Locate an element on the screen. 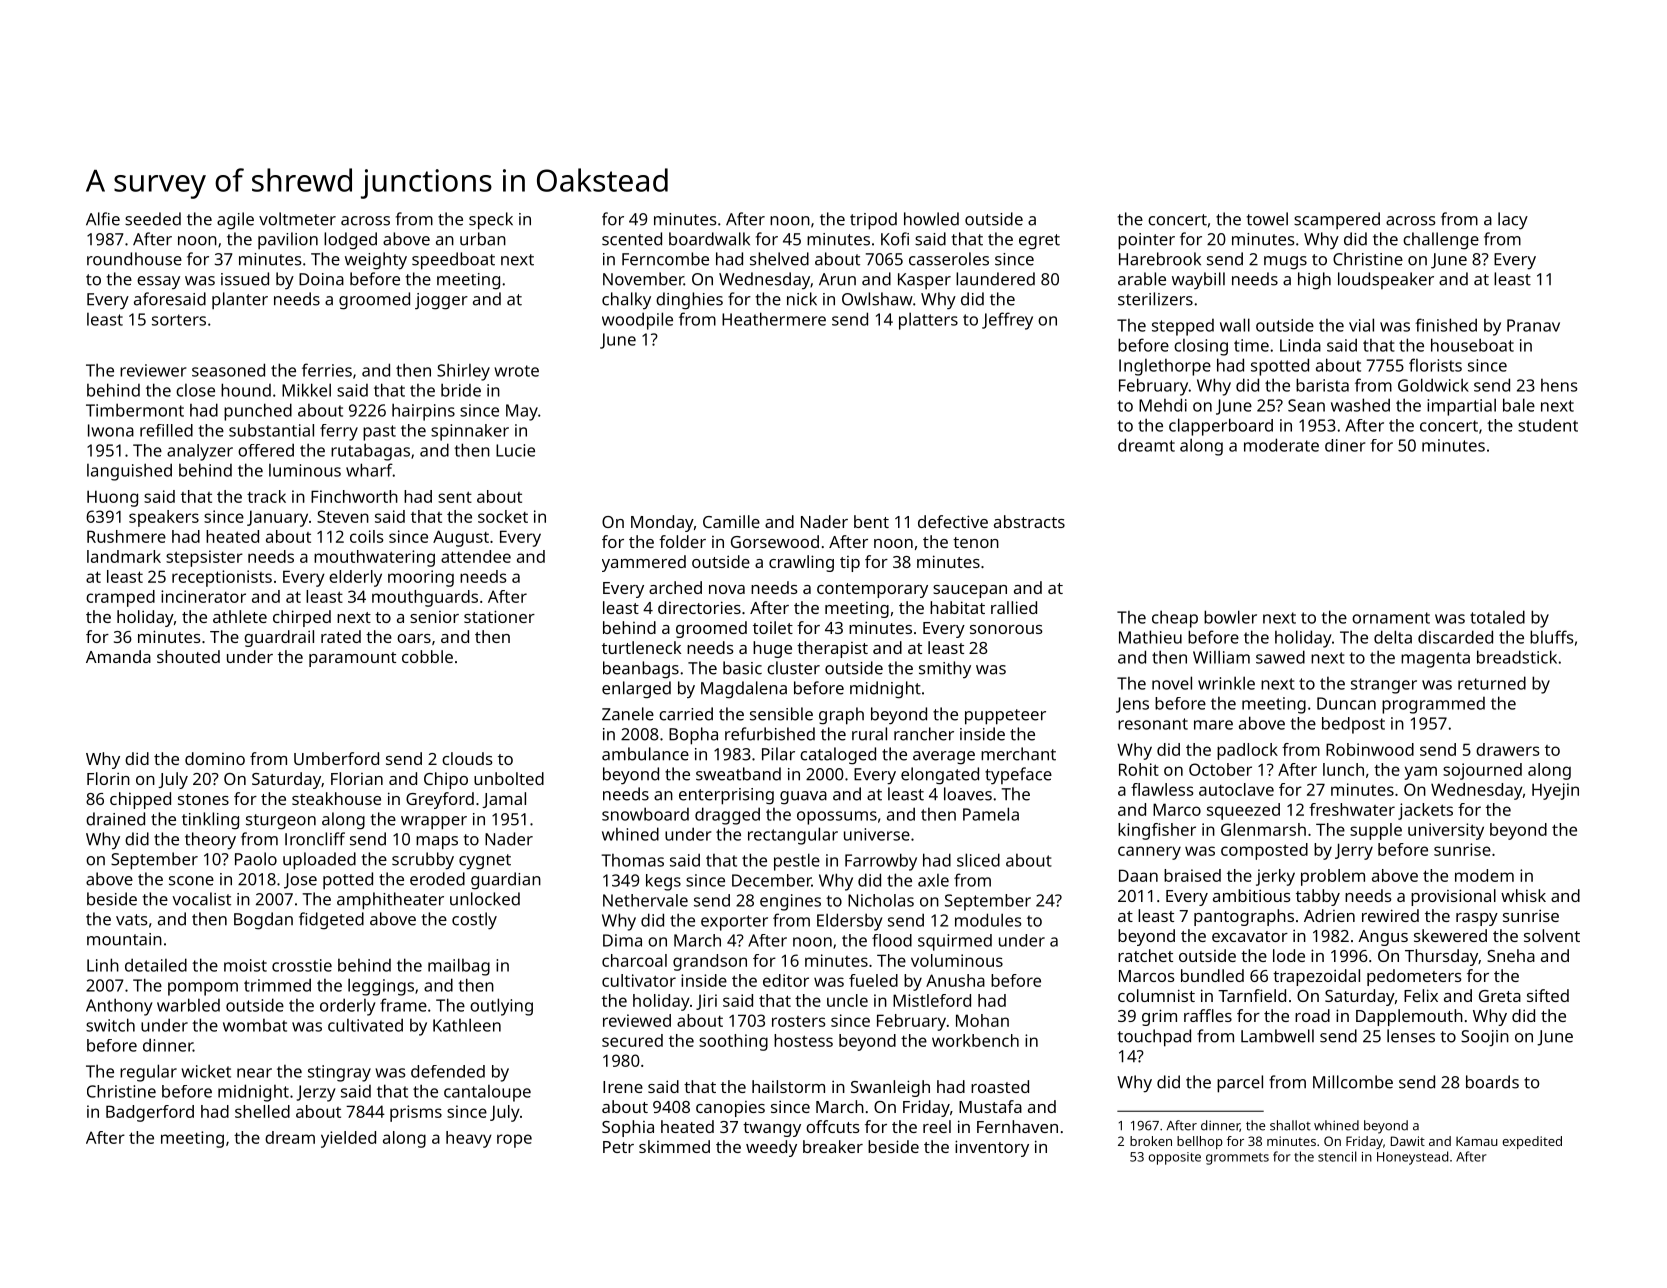  mailbag is located at coordinates (459, 967).
